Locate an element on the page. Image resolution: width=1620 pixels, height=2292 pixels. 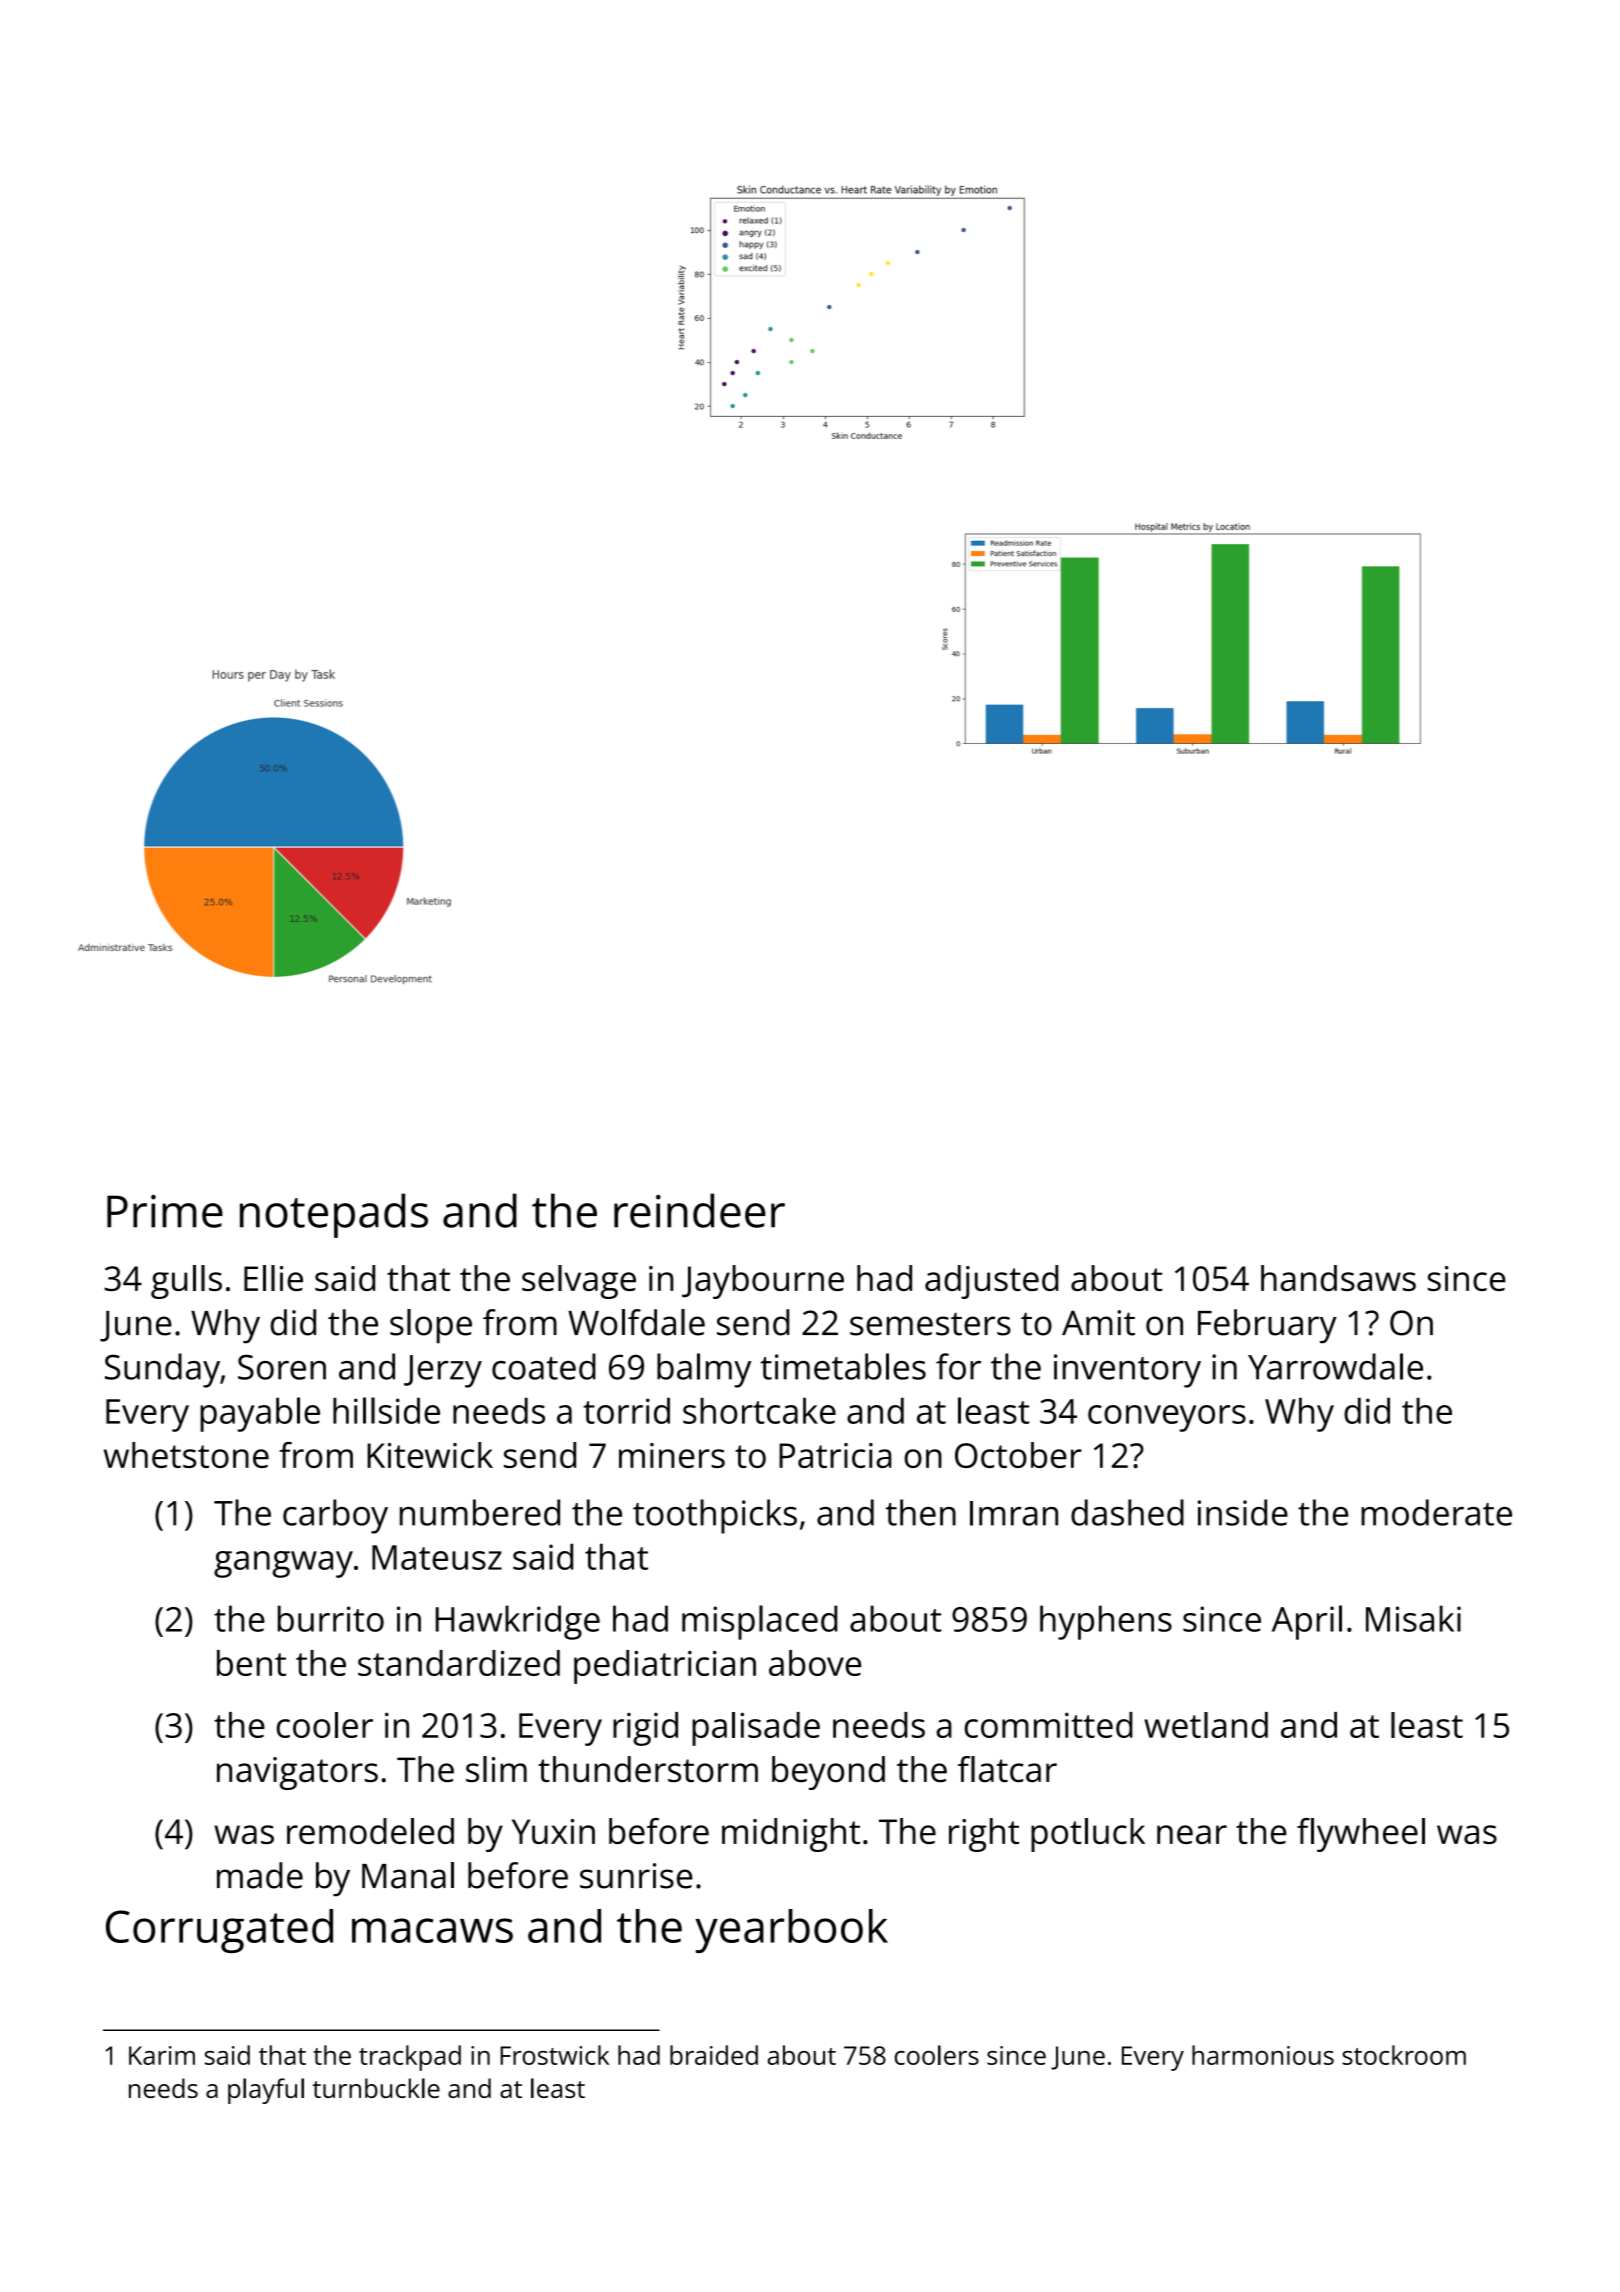
remodeled is located at coordinates (370, 1831).
